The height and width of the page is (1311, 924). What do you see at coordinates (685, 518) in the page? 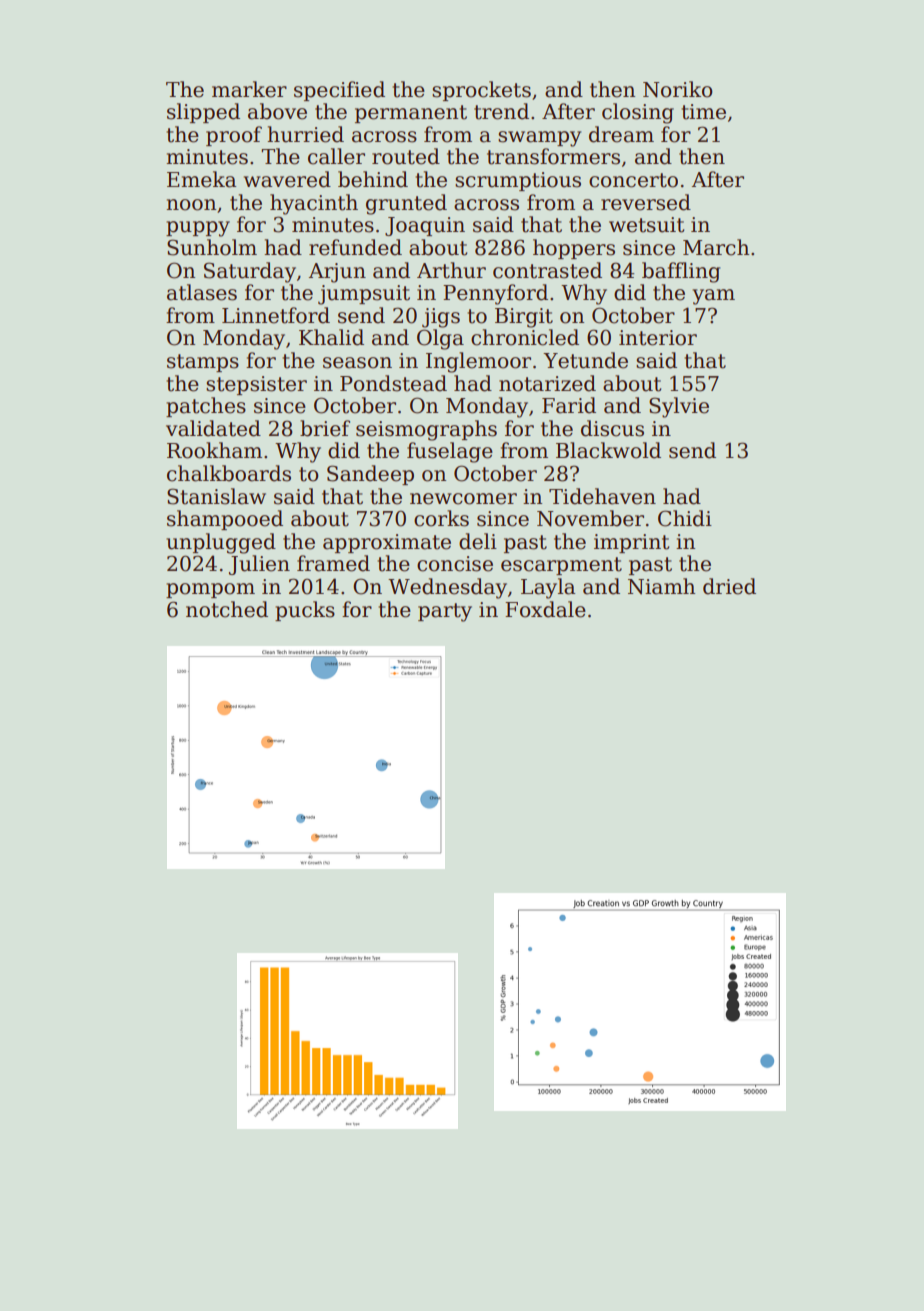
I see `Chidi` at bounding box center [685, 518].
